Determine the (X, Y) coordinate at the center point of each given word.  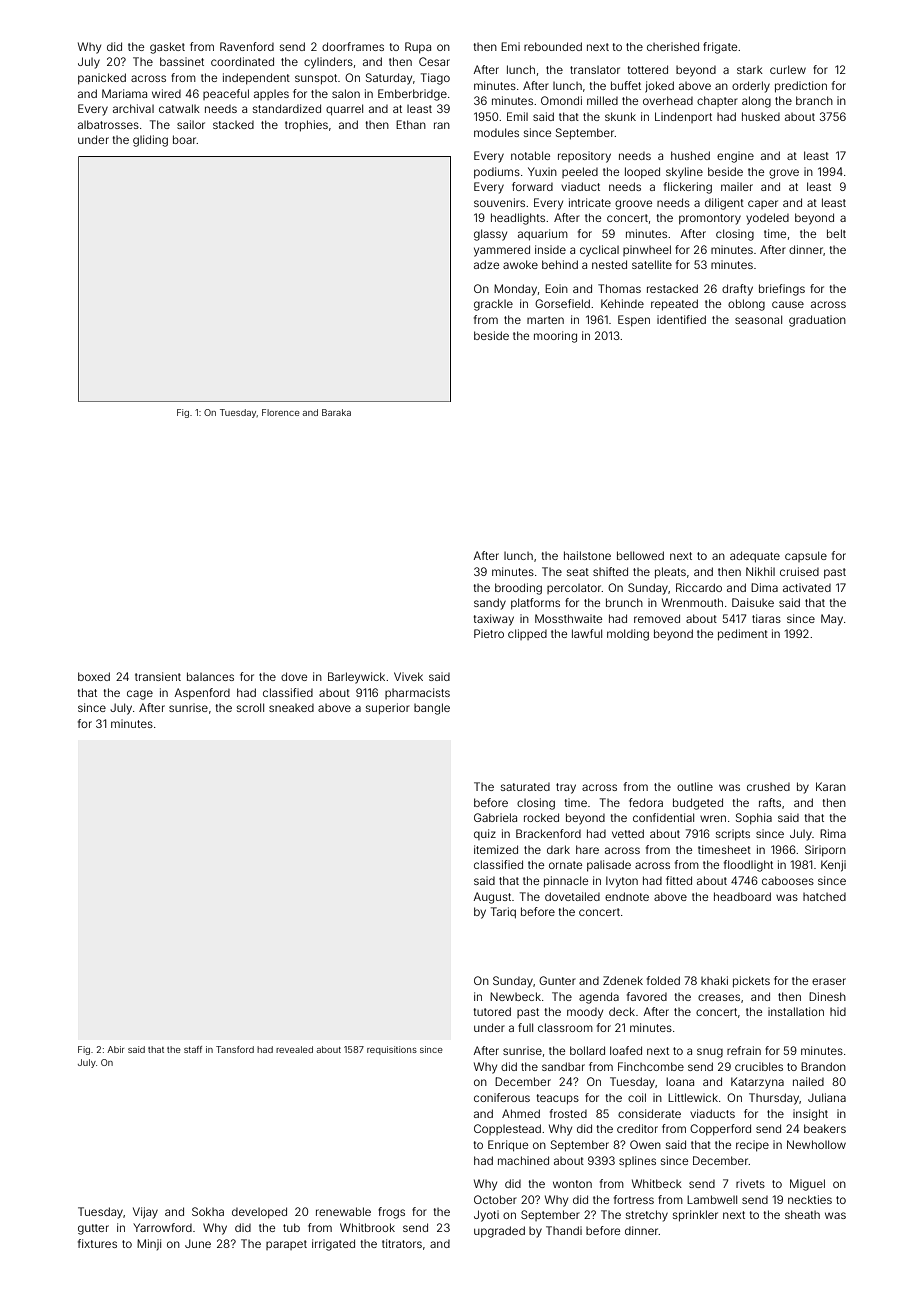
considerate (649, 1113)
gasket (167, 48)
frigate (720, 48)
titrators (402, 1243)
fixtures (97, 1243)
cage (140, 695)
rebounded (553, 46)
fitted (679, 880)
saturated (525, 787)
